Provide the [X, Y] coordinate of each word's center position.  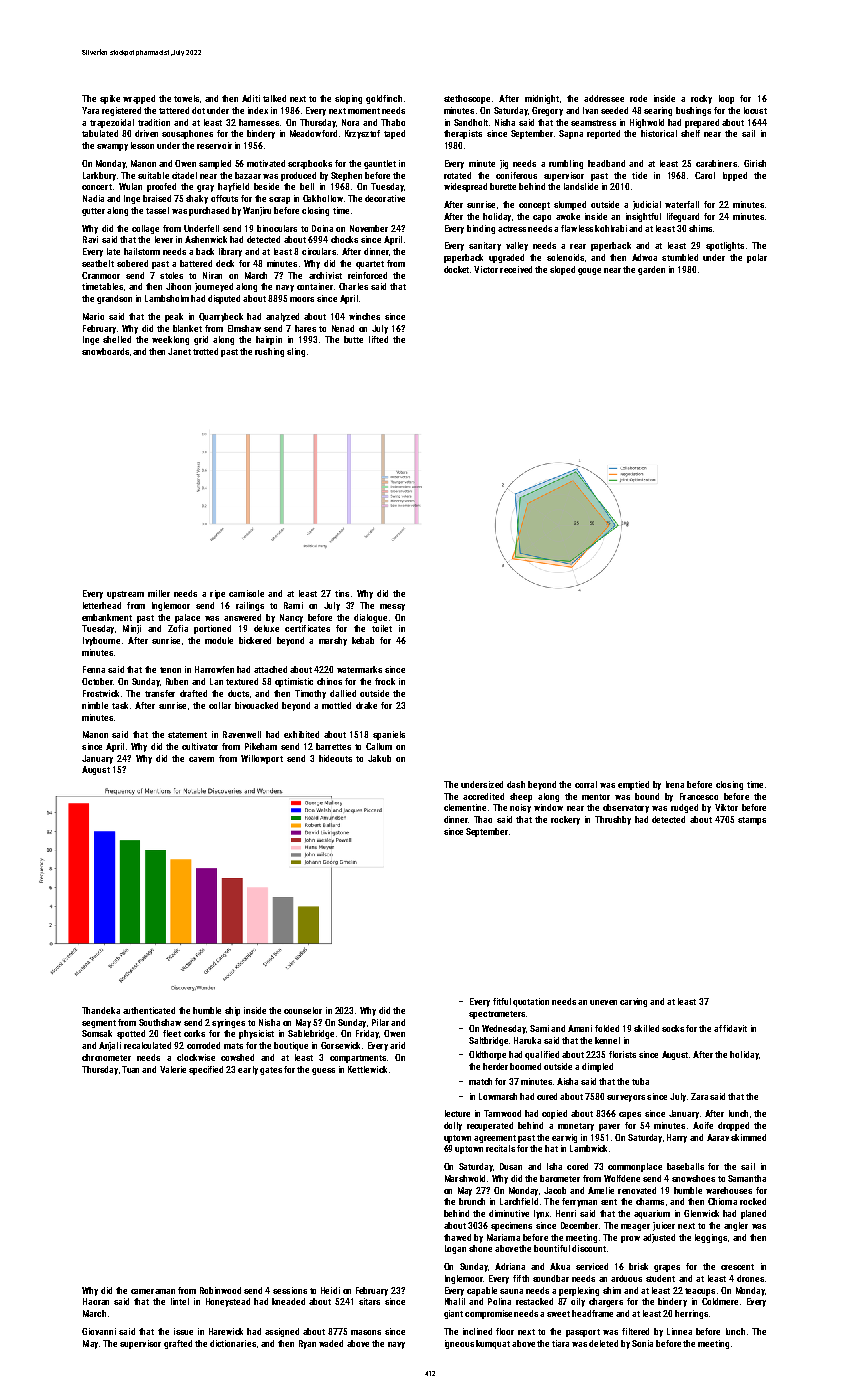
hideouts [335, 758]
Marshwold [465, 1178]
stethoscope [467, 99]
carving [633, 1002]
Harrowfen [214, 669]
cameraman [153, 1291]
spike [110, 99]
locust [755, 110]
